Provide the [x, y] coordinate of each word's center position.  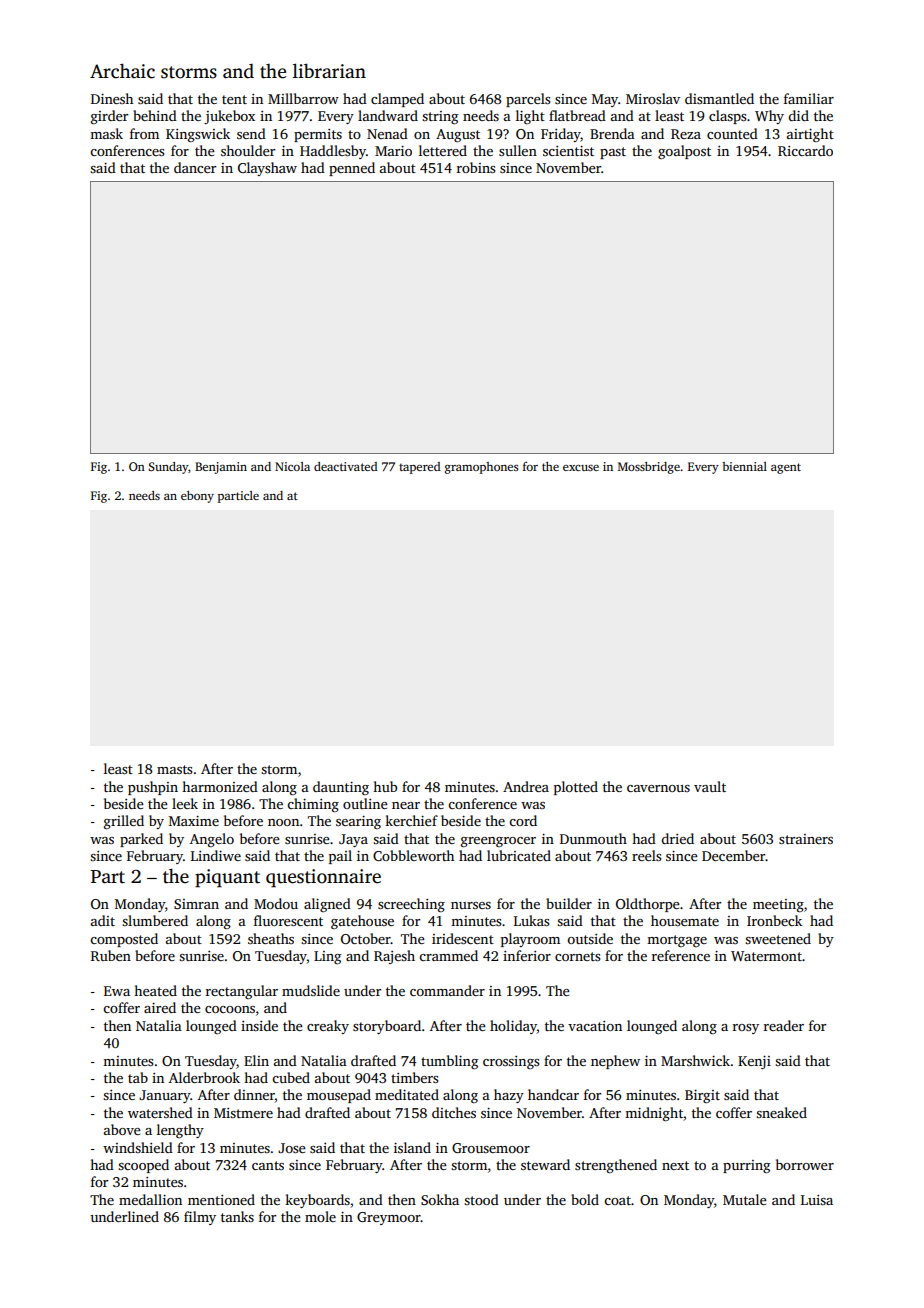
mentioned [221, 1199]
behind [155, 115]
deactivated [346, 466]
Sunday [168, 468]
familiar [809, 98]
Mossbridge [649, 468]
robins [476, 167]
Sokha [440, 1199]
